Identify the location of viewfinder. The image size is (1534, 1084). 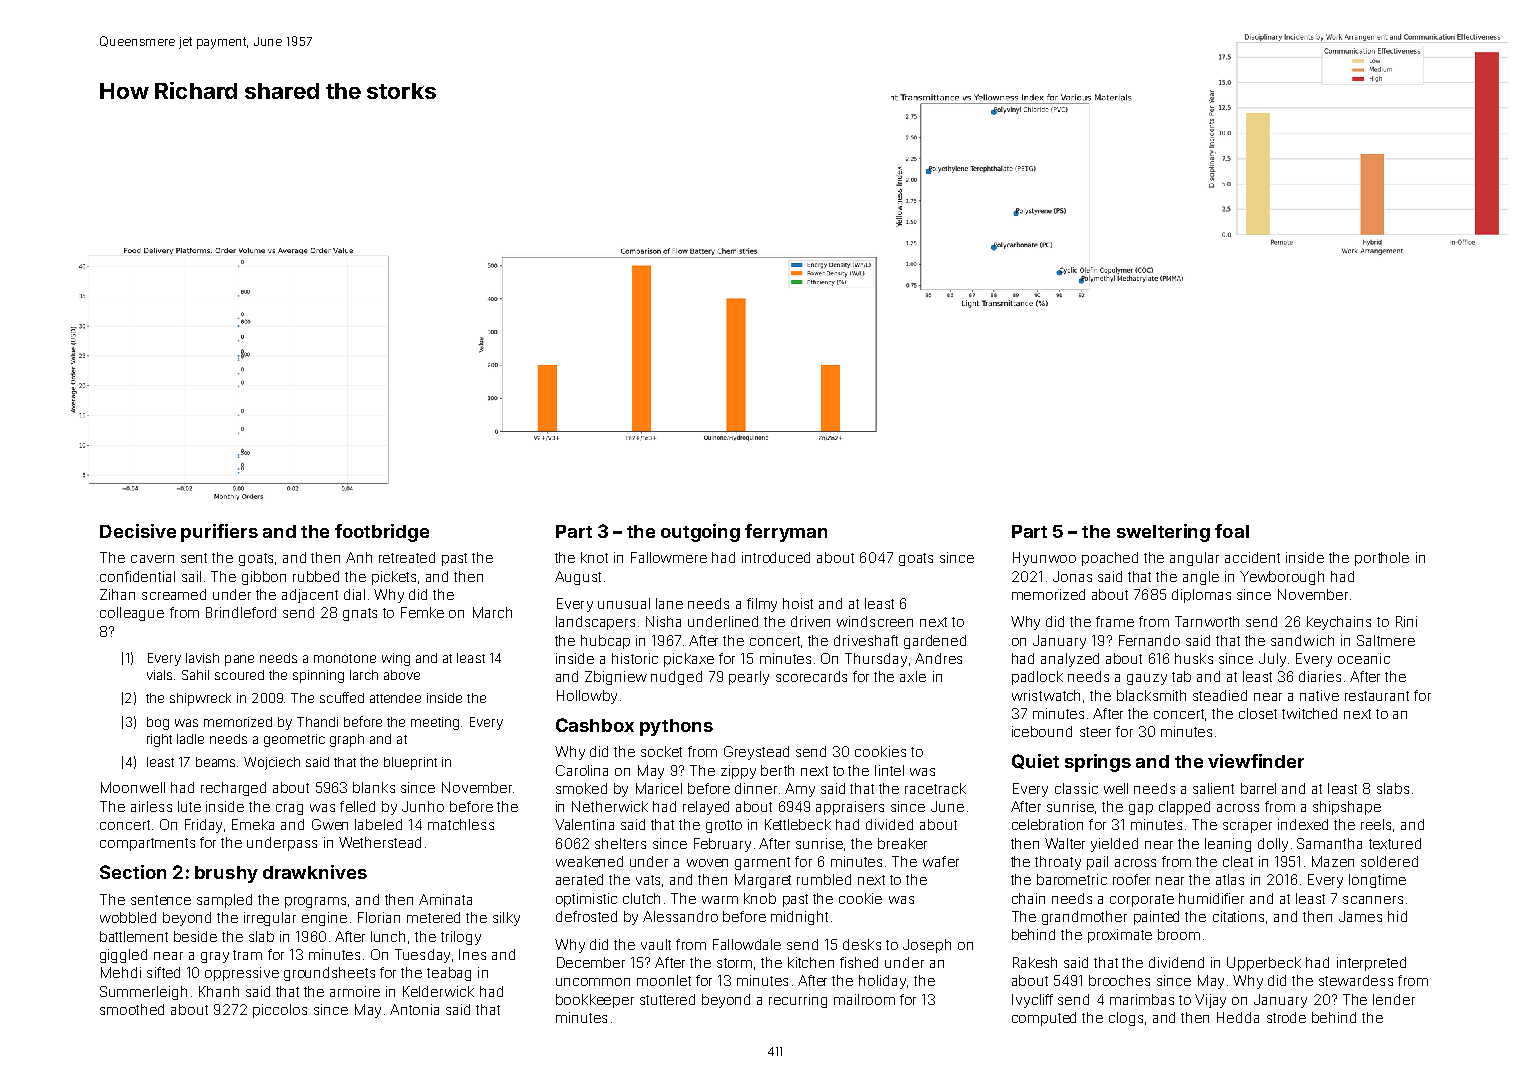
(1256, 761).
